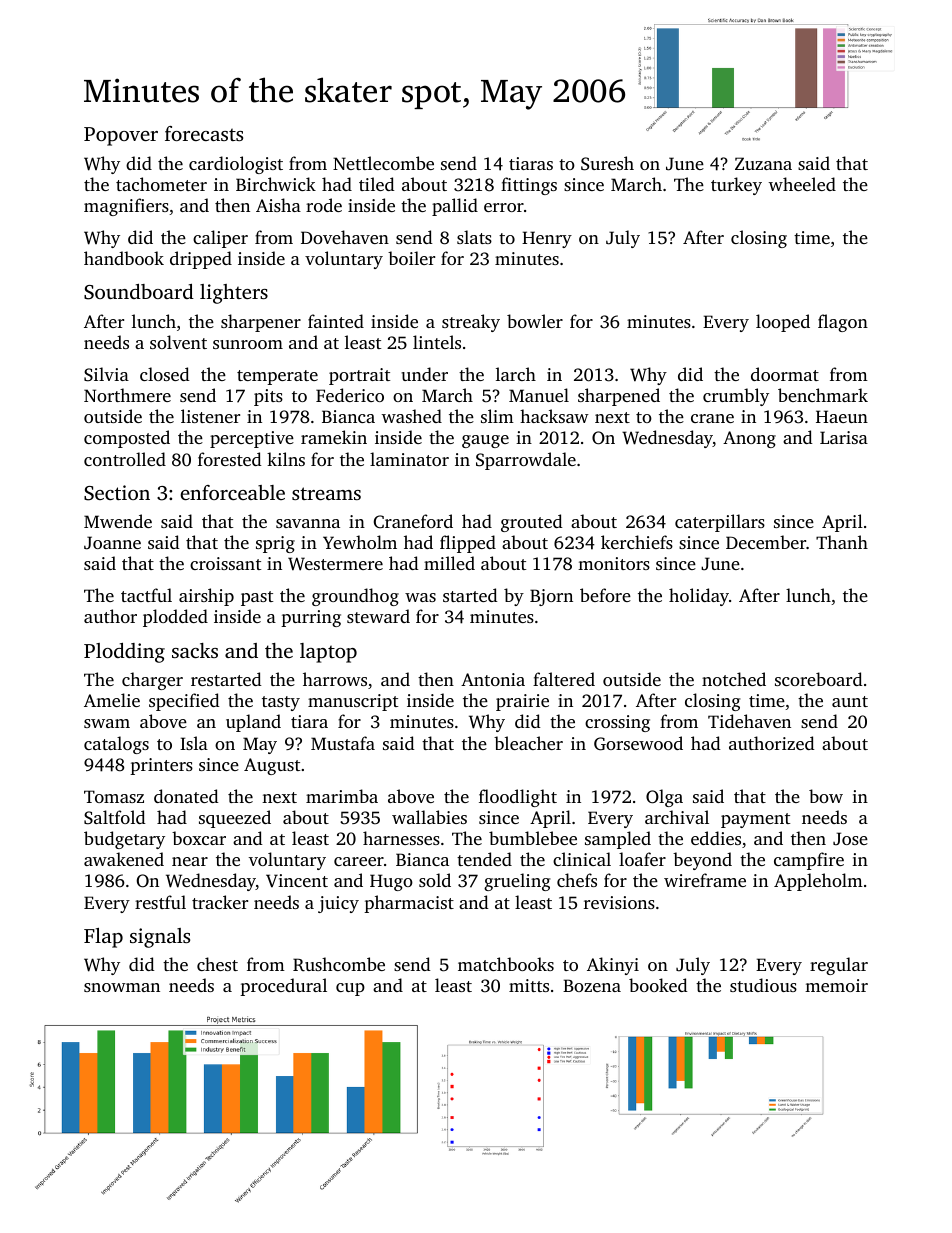  I want to click on awakened, so click(124, 859).
